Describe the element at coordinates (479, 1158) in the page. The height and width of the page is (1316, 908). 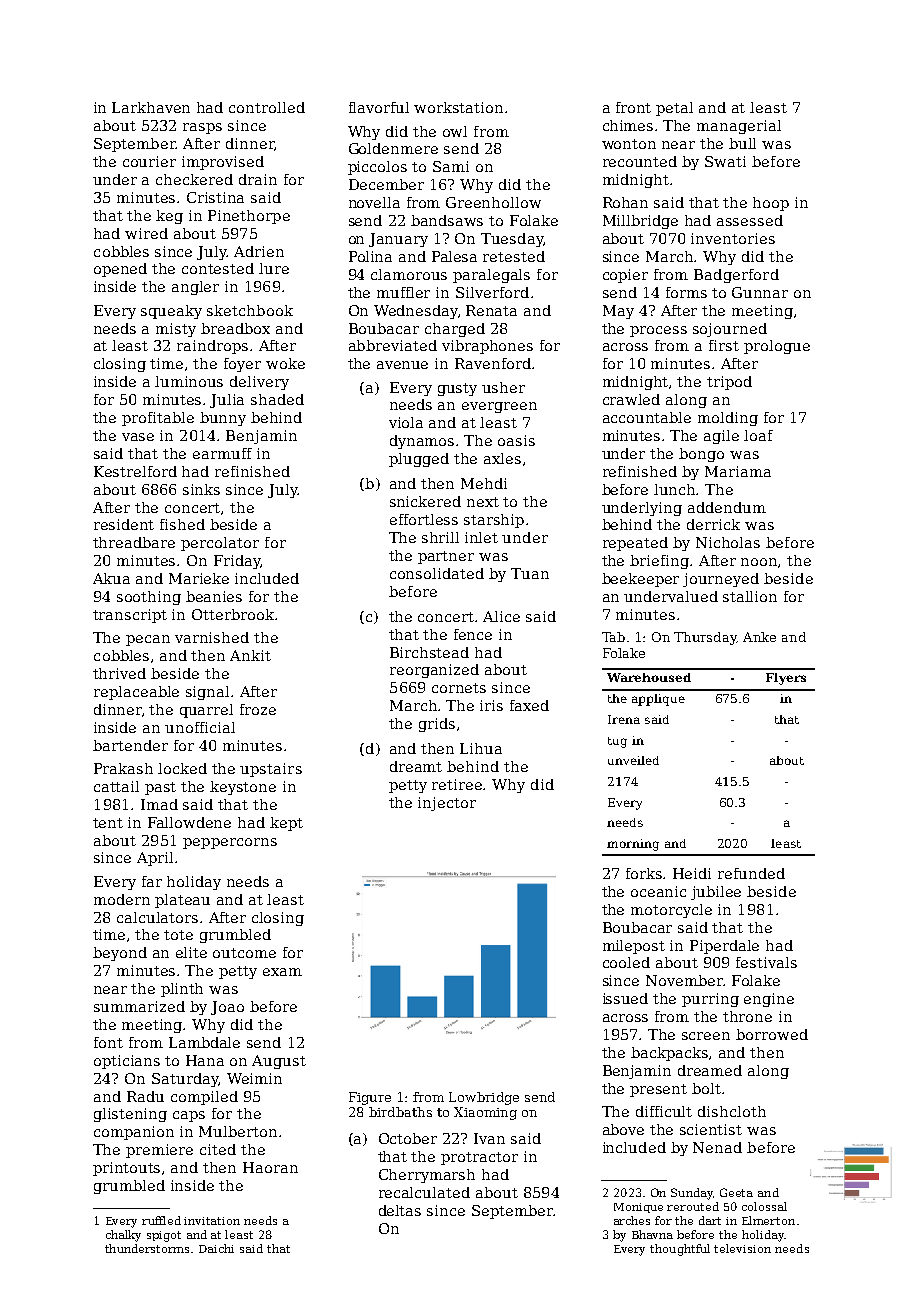
I see `protractor` at that location.
